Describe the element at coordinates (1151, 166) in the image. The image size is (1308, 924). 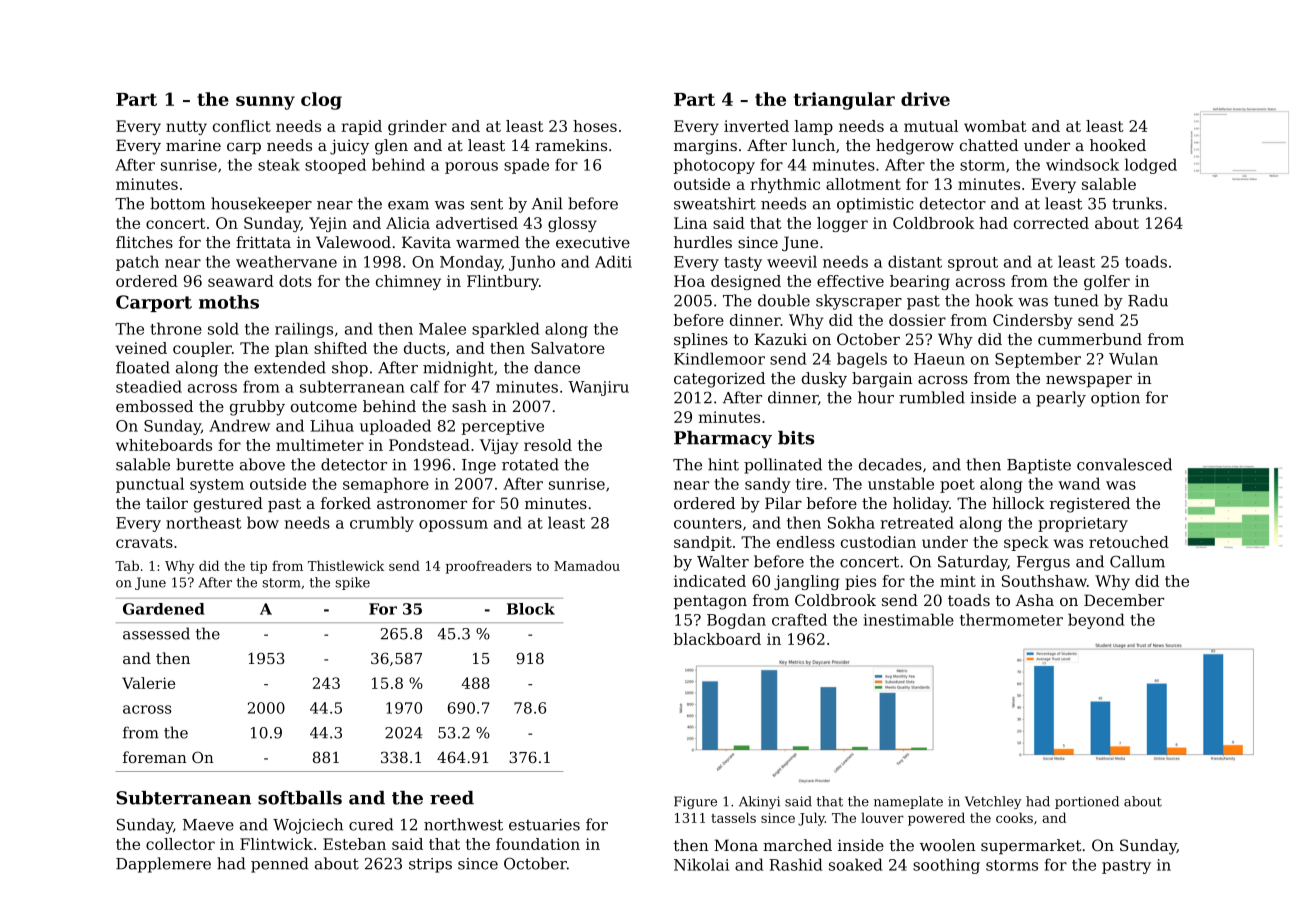
I see `lodged` at that location.
